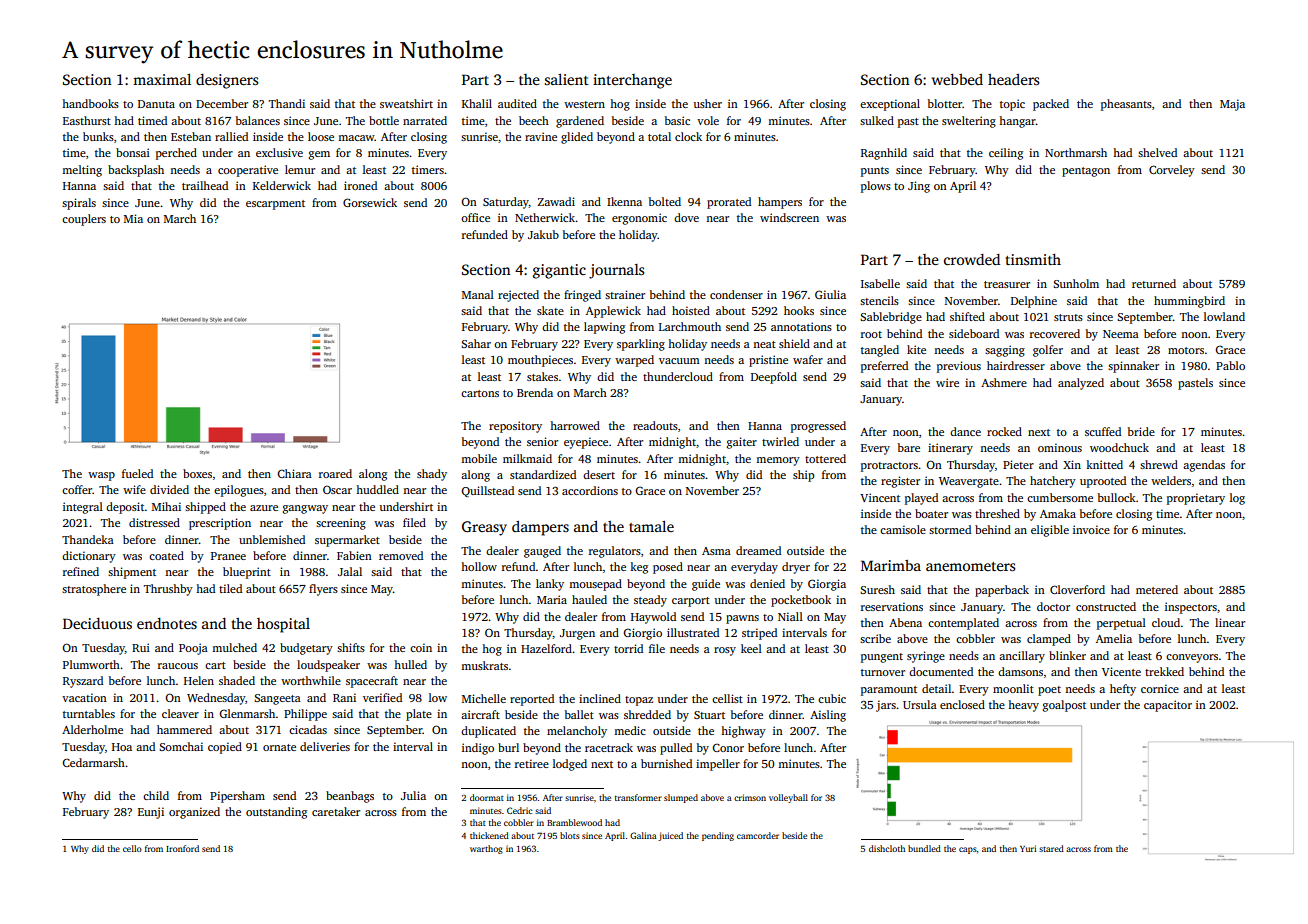  Describe the element at coordinates (643, 835) in the screenshot. I see `Galina` at that location.
